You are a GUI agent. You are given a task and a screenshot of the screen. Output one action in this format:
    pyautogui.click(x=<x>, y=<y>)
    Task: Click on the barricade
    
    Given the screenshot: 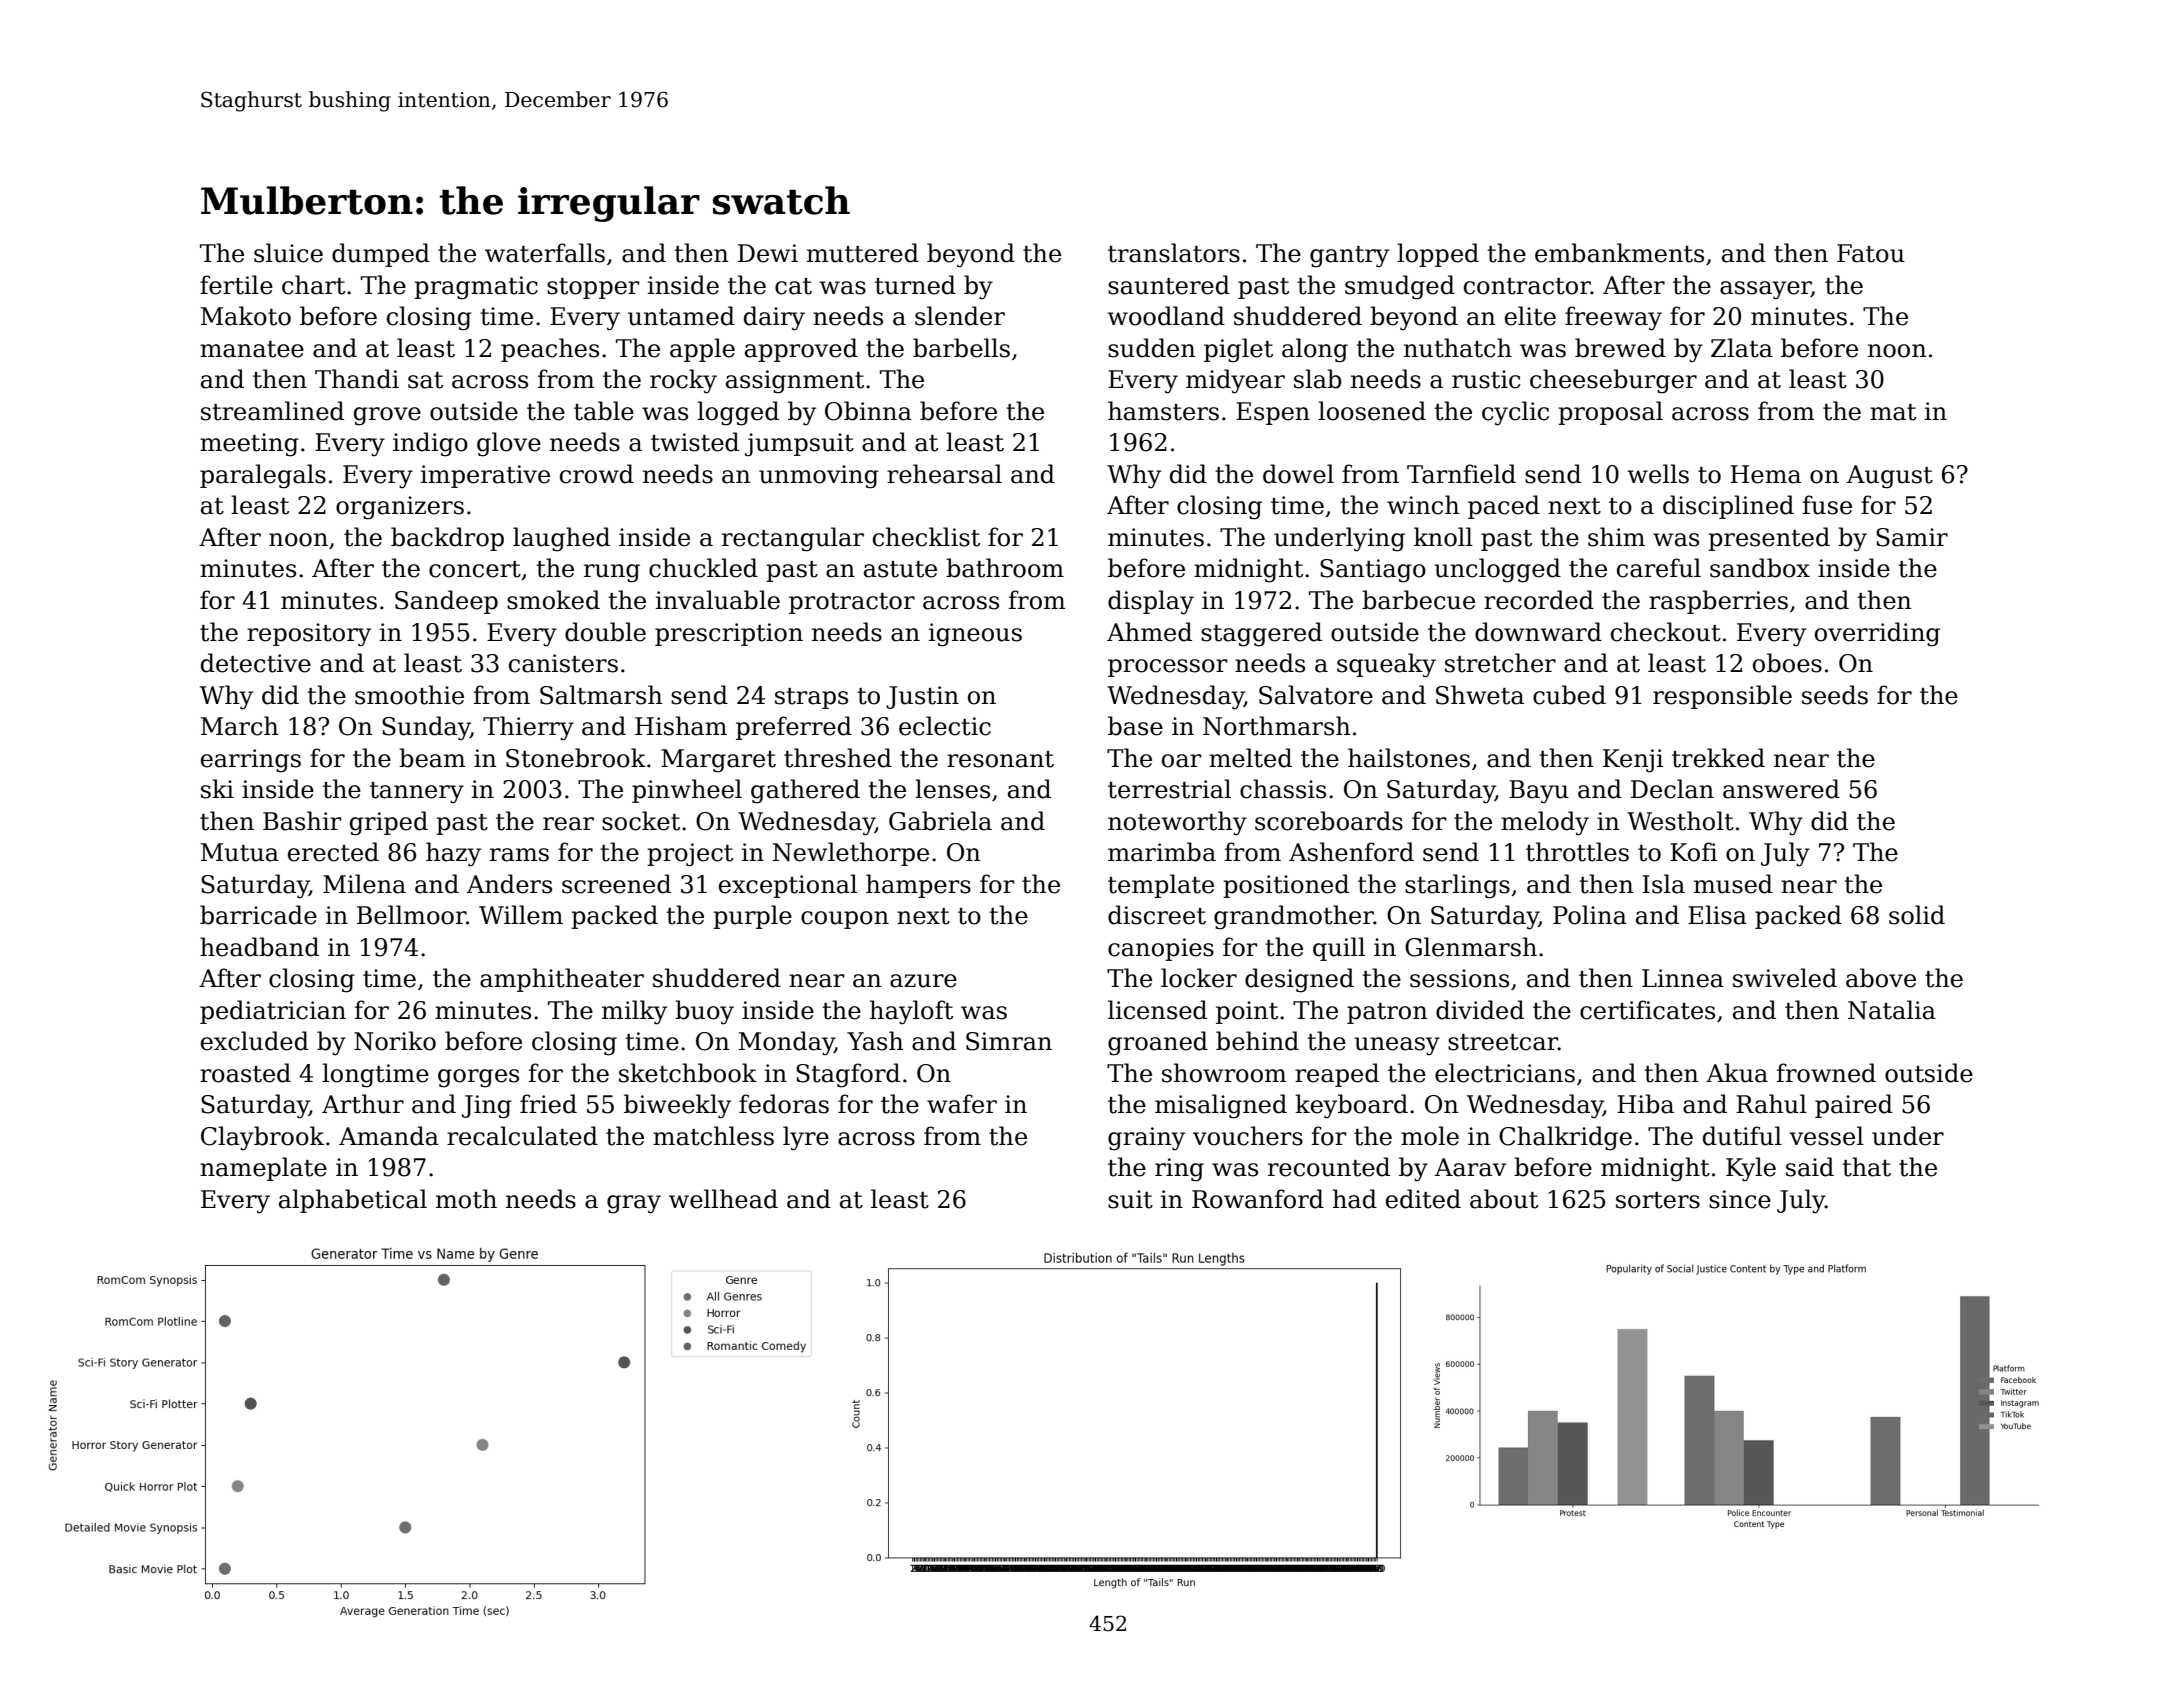 What is the action you would take?
    pyautogui.click(x=258, y=915)
